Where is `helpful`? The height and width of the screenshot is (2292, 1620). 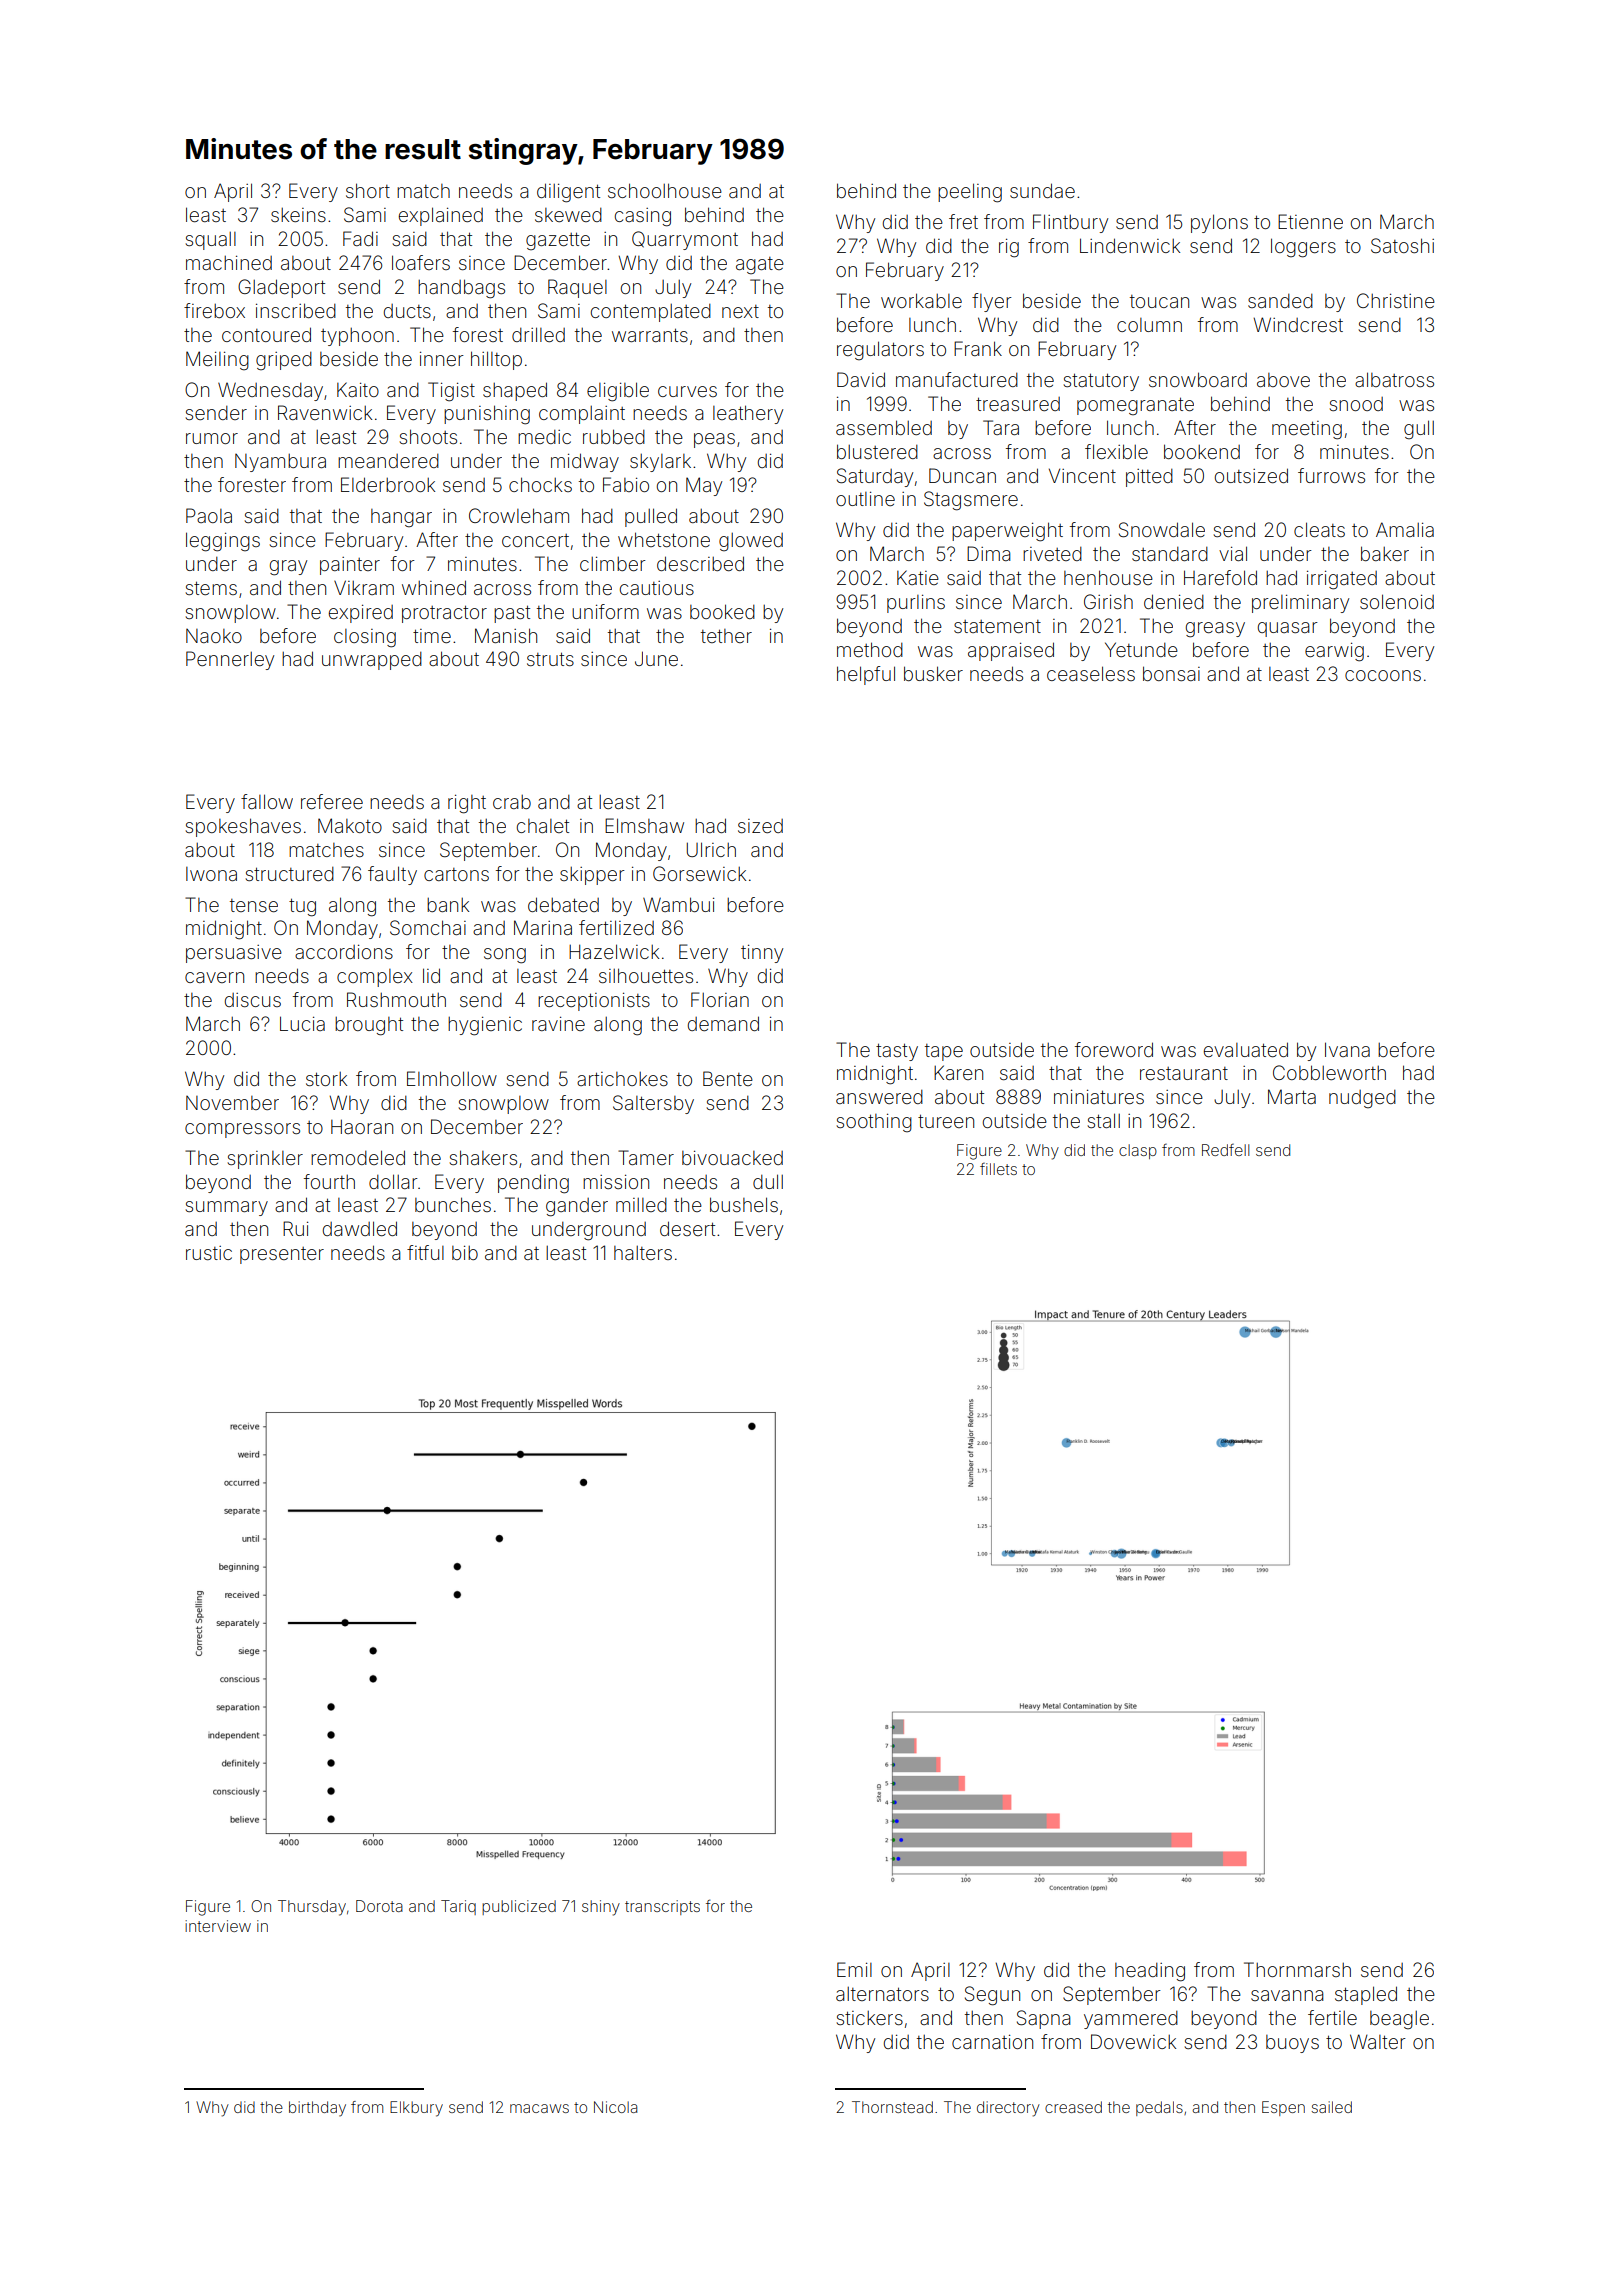
helpful is located at coordinates (866, 675).
